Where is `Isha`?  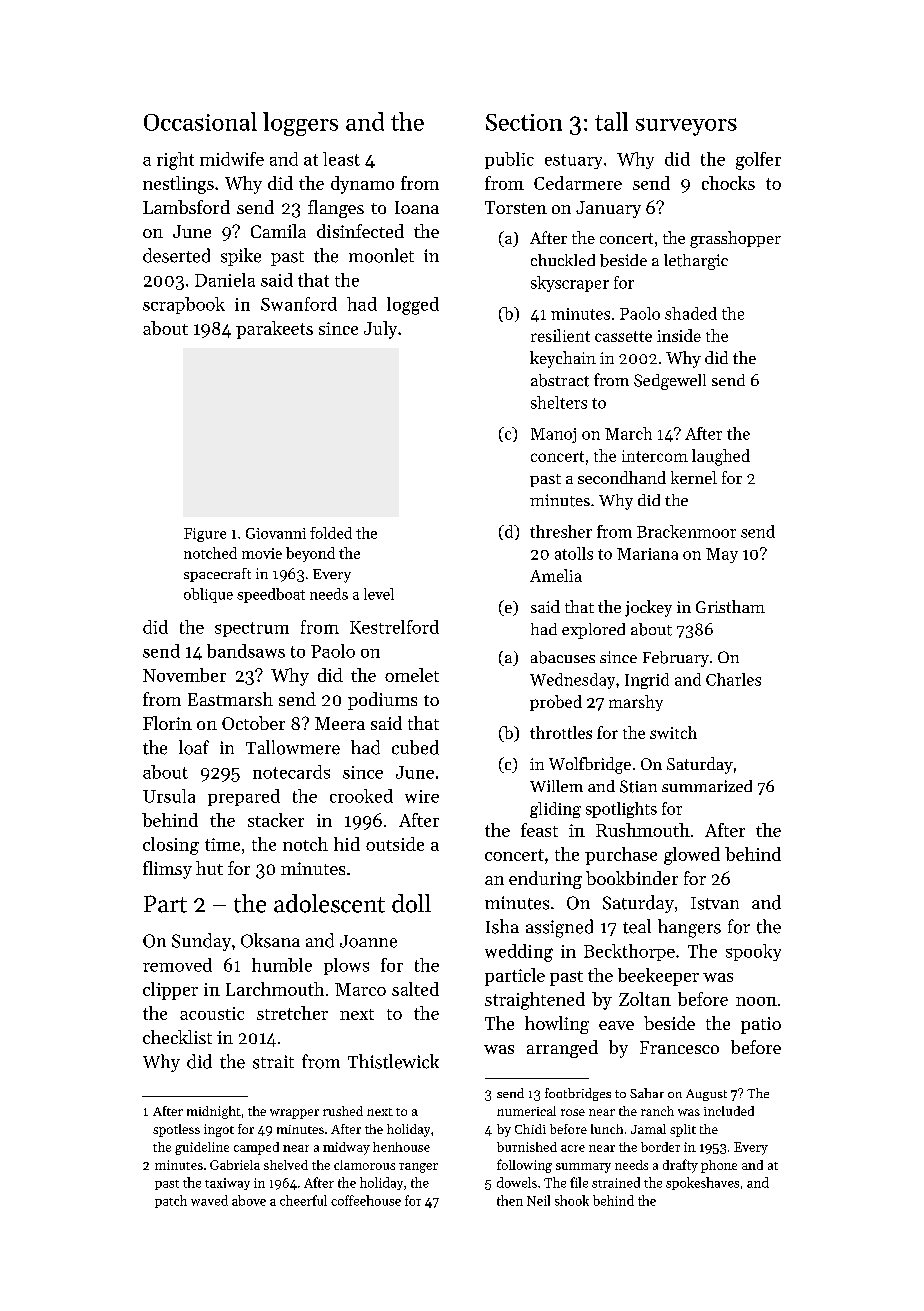 Isha is located at coordinates (502, 926).
